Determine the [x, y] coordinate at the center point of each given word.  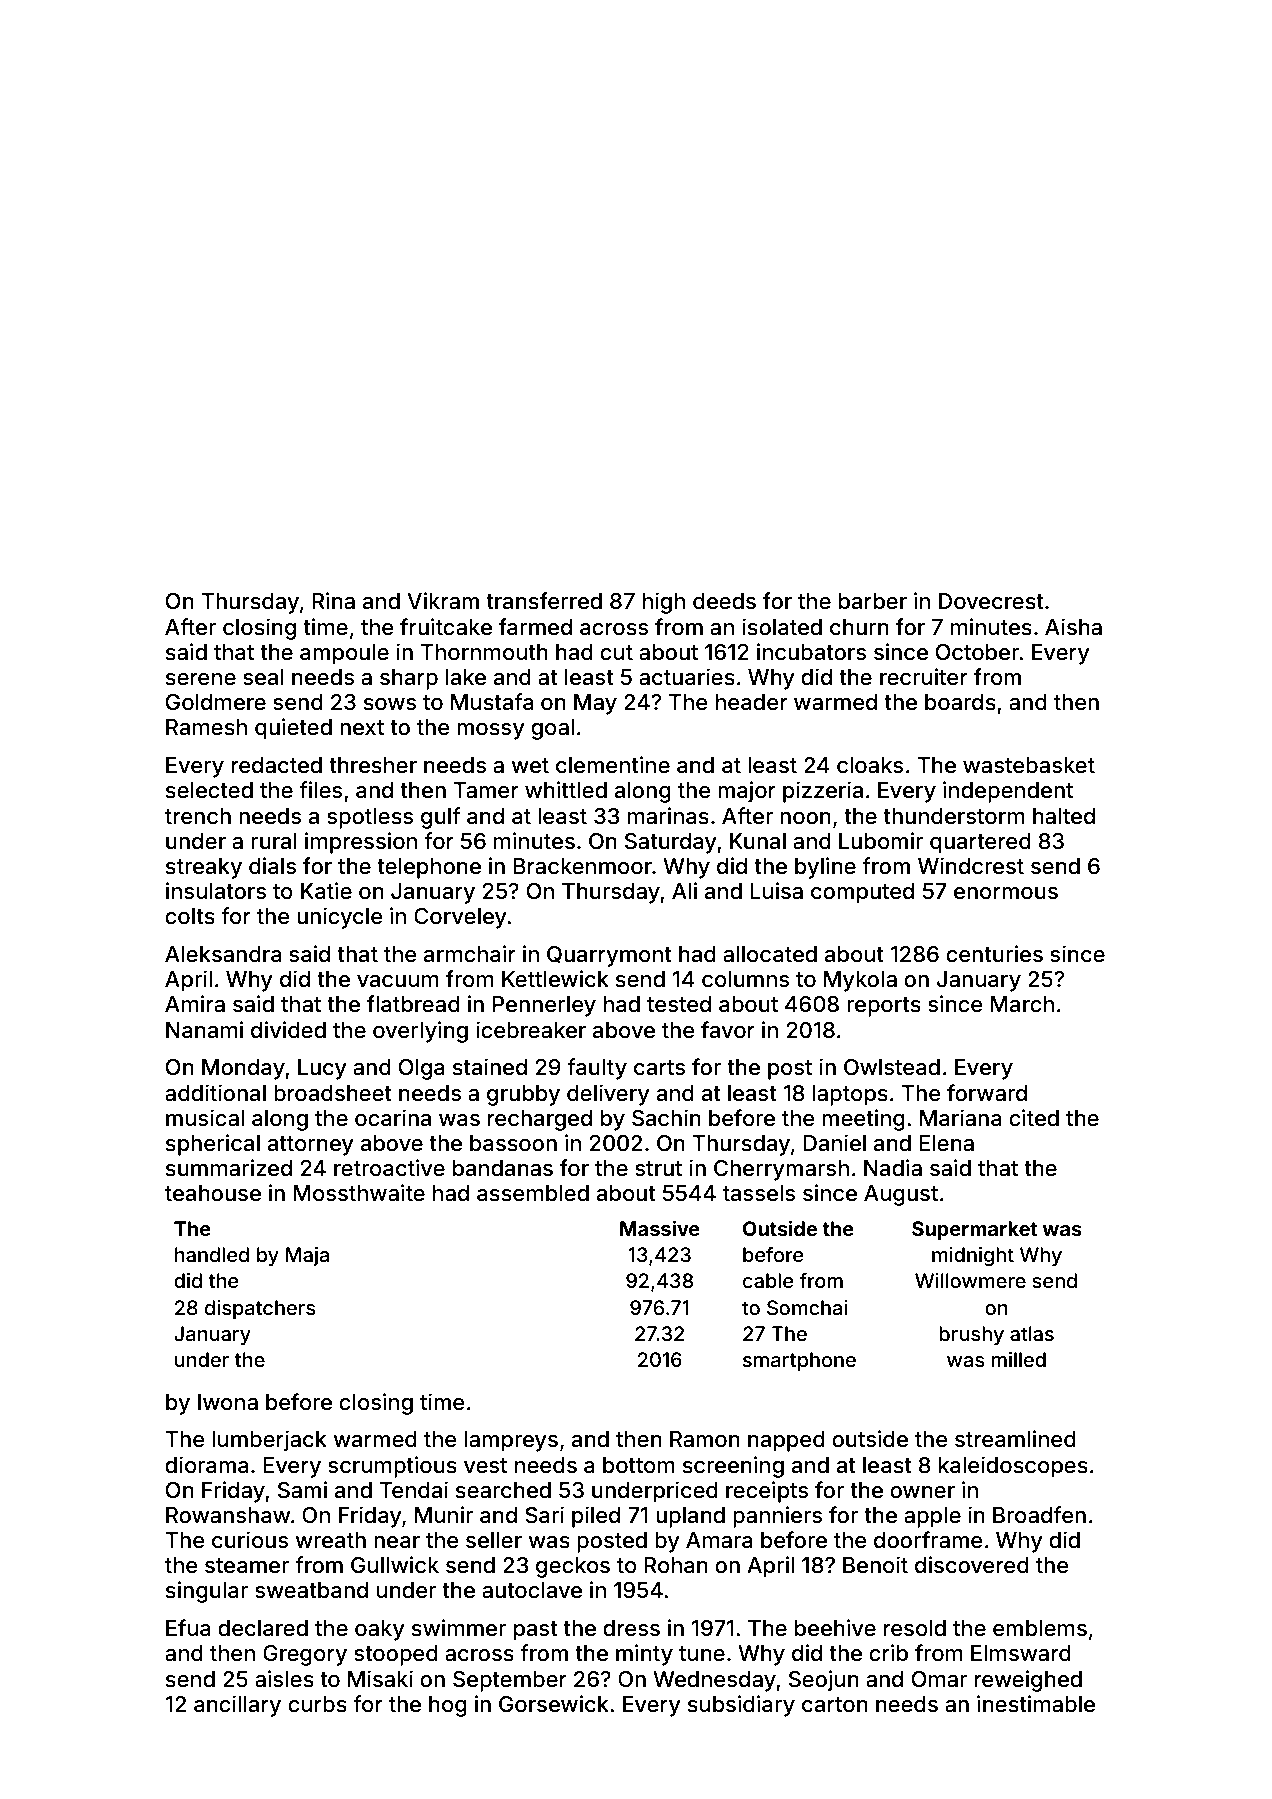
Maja [307, 1256]
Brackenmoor [582, 866]
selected [209, 790]
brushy [971, 1335]
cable [768, 1280]
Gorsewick [554, 1704]
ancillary [237, 1706]
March [1022, 1004]
